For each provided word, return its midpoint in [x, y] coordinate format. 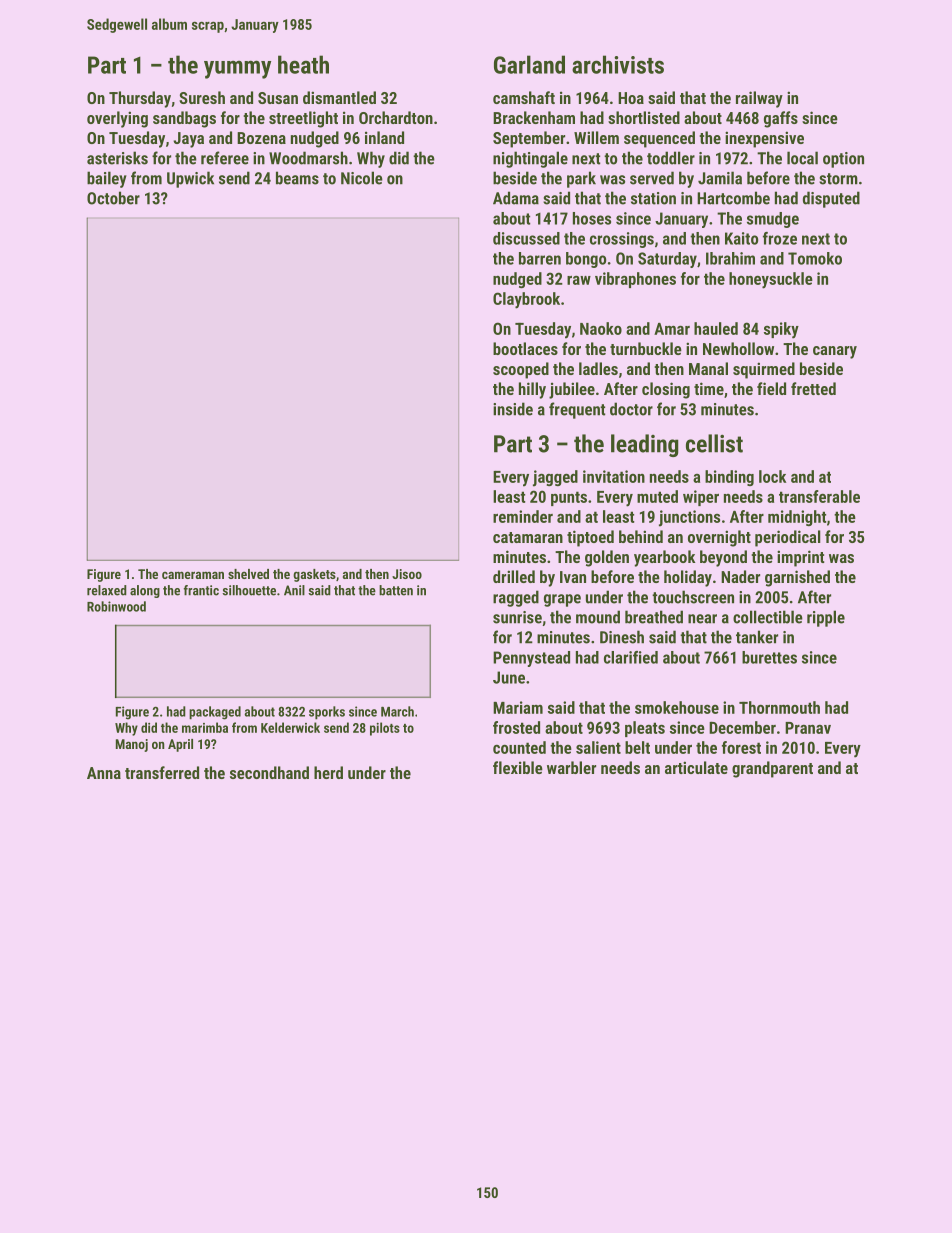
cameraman [193, 575]
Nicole [362, 178]
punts [569, 498]
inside [513, 409]
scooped [521, 370]
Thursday [140, 99]
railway [759, 99]
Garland [529, 64]
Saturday [667, 260]
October [113, 198]
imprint [800, 558]
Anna [104, 773]
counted [519, 747]
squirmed [764, 370]
